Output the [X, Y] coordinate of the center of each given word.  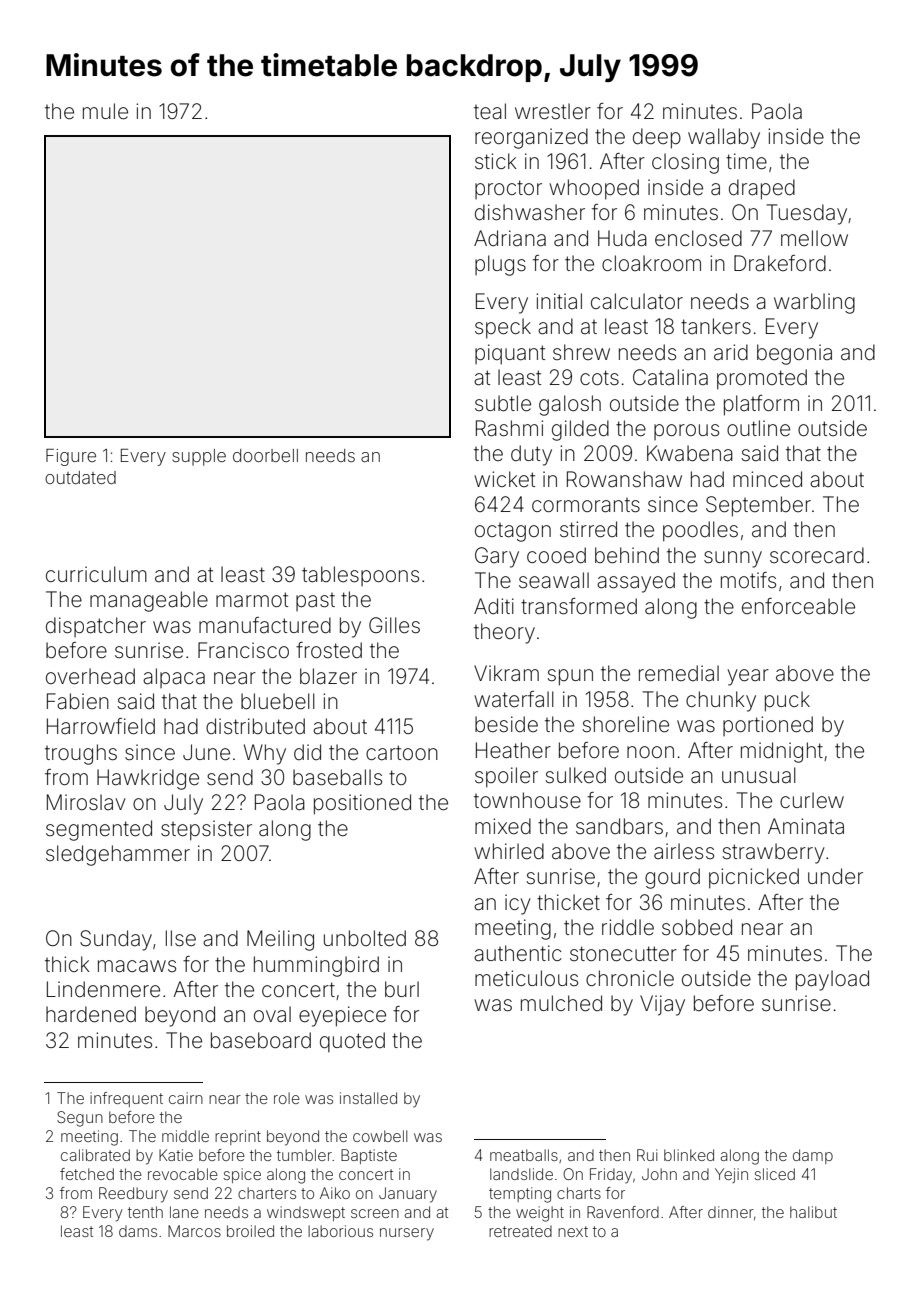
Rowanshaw [624, 479]
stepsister [206, 830]
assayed [636, 582]
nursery [407, 1234]
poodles [700, 531]
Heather [513, 750]
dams [138, 1231]
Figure [71, 457]
